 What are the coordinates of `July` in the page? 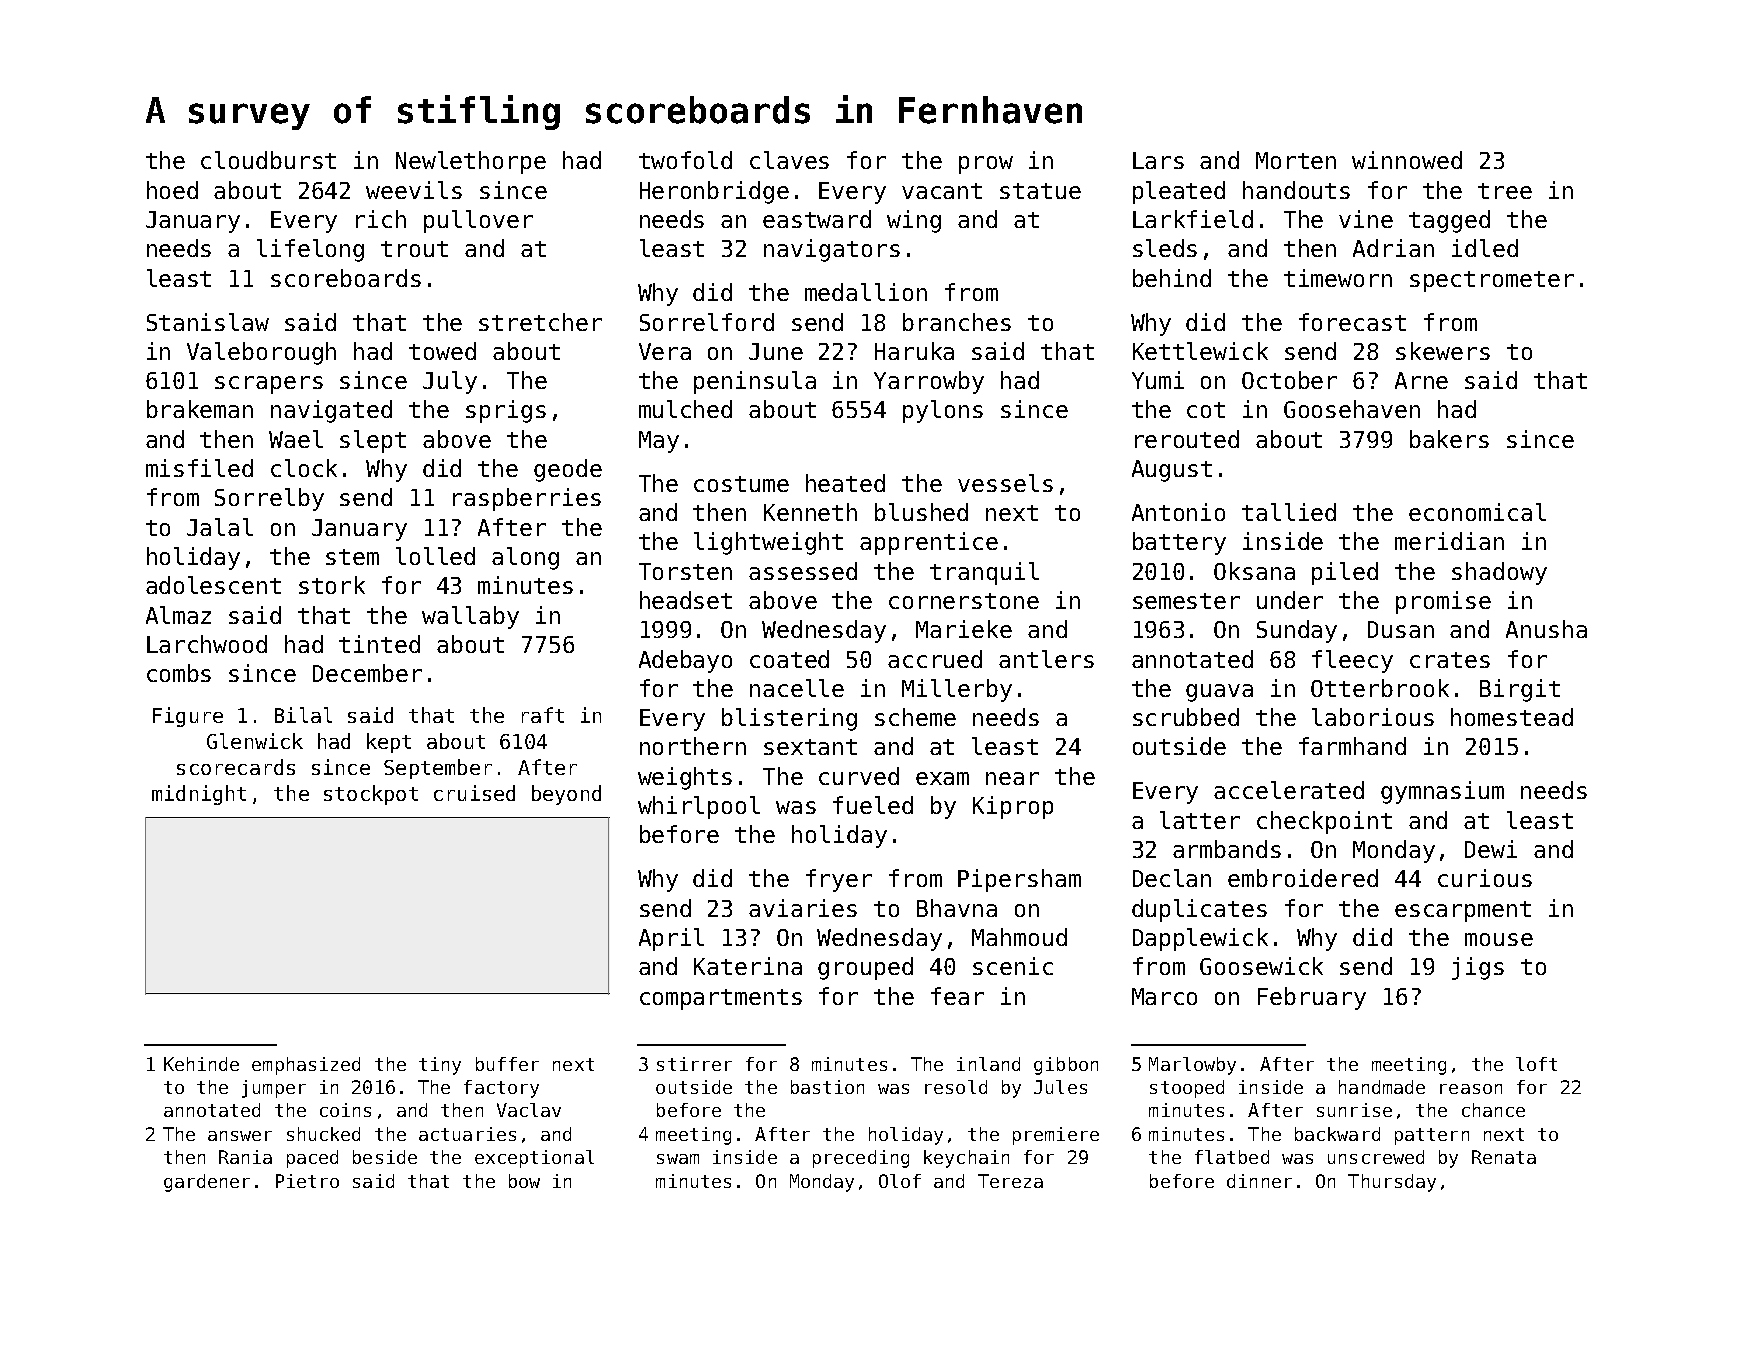 It's located at (450, 382).
